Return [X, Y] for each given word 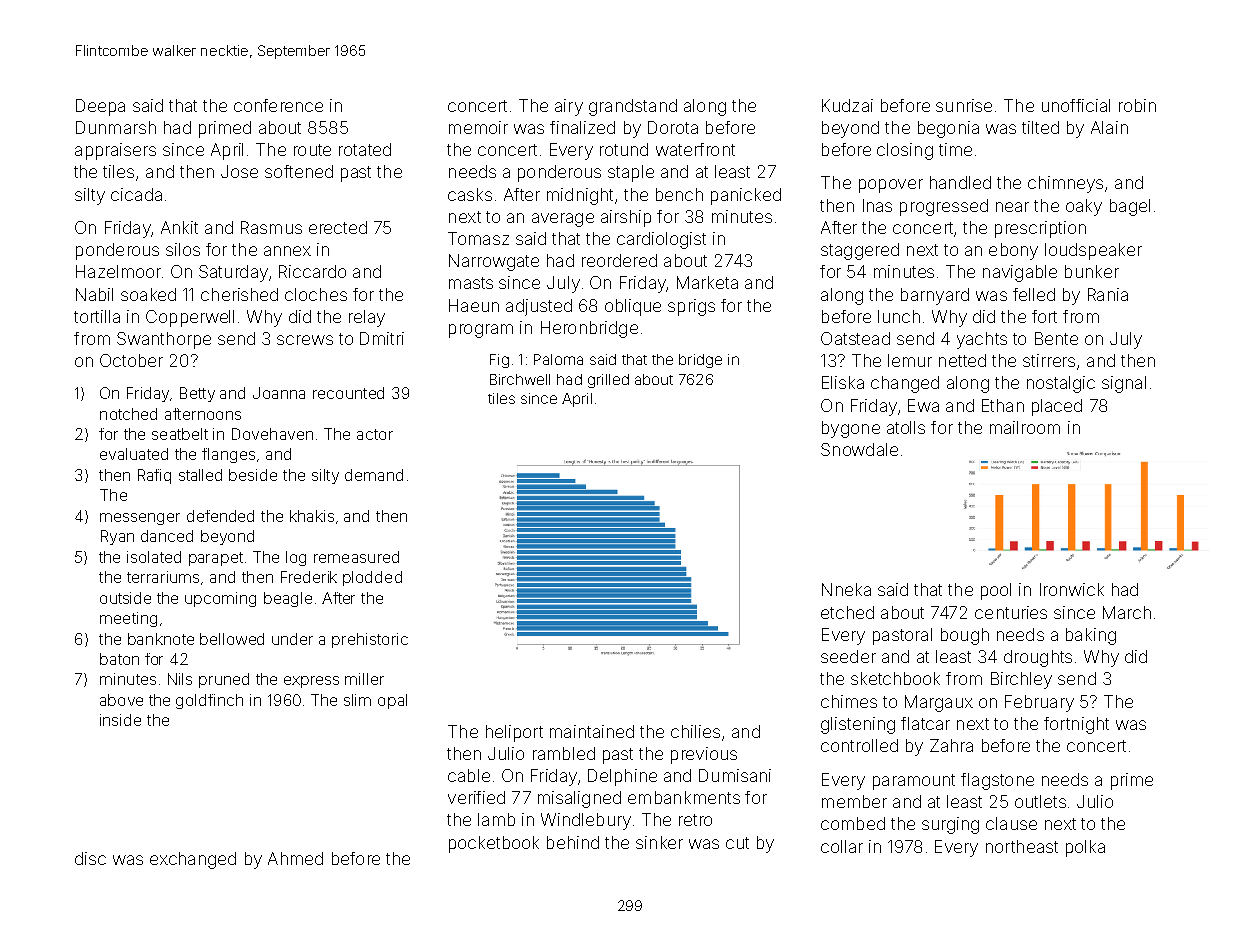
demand [374, 475]
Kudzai [847, 105]
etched [847, 612]
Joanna [279, 393]
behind [573, 842]
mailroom [1025, 427]
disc [90, 858]
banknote [161, 639]
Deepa [100, 107]
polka [1085, 848]
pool [996, 591]
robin [1137, 105]
